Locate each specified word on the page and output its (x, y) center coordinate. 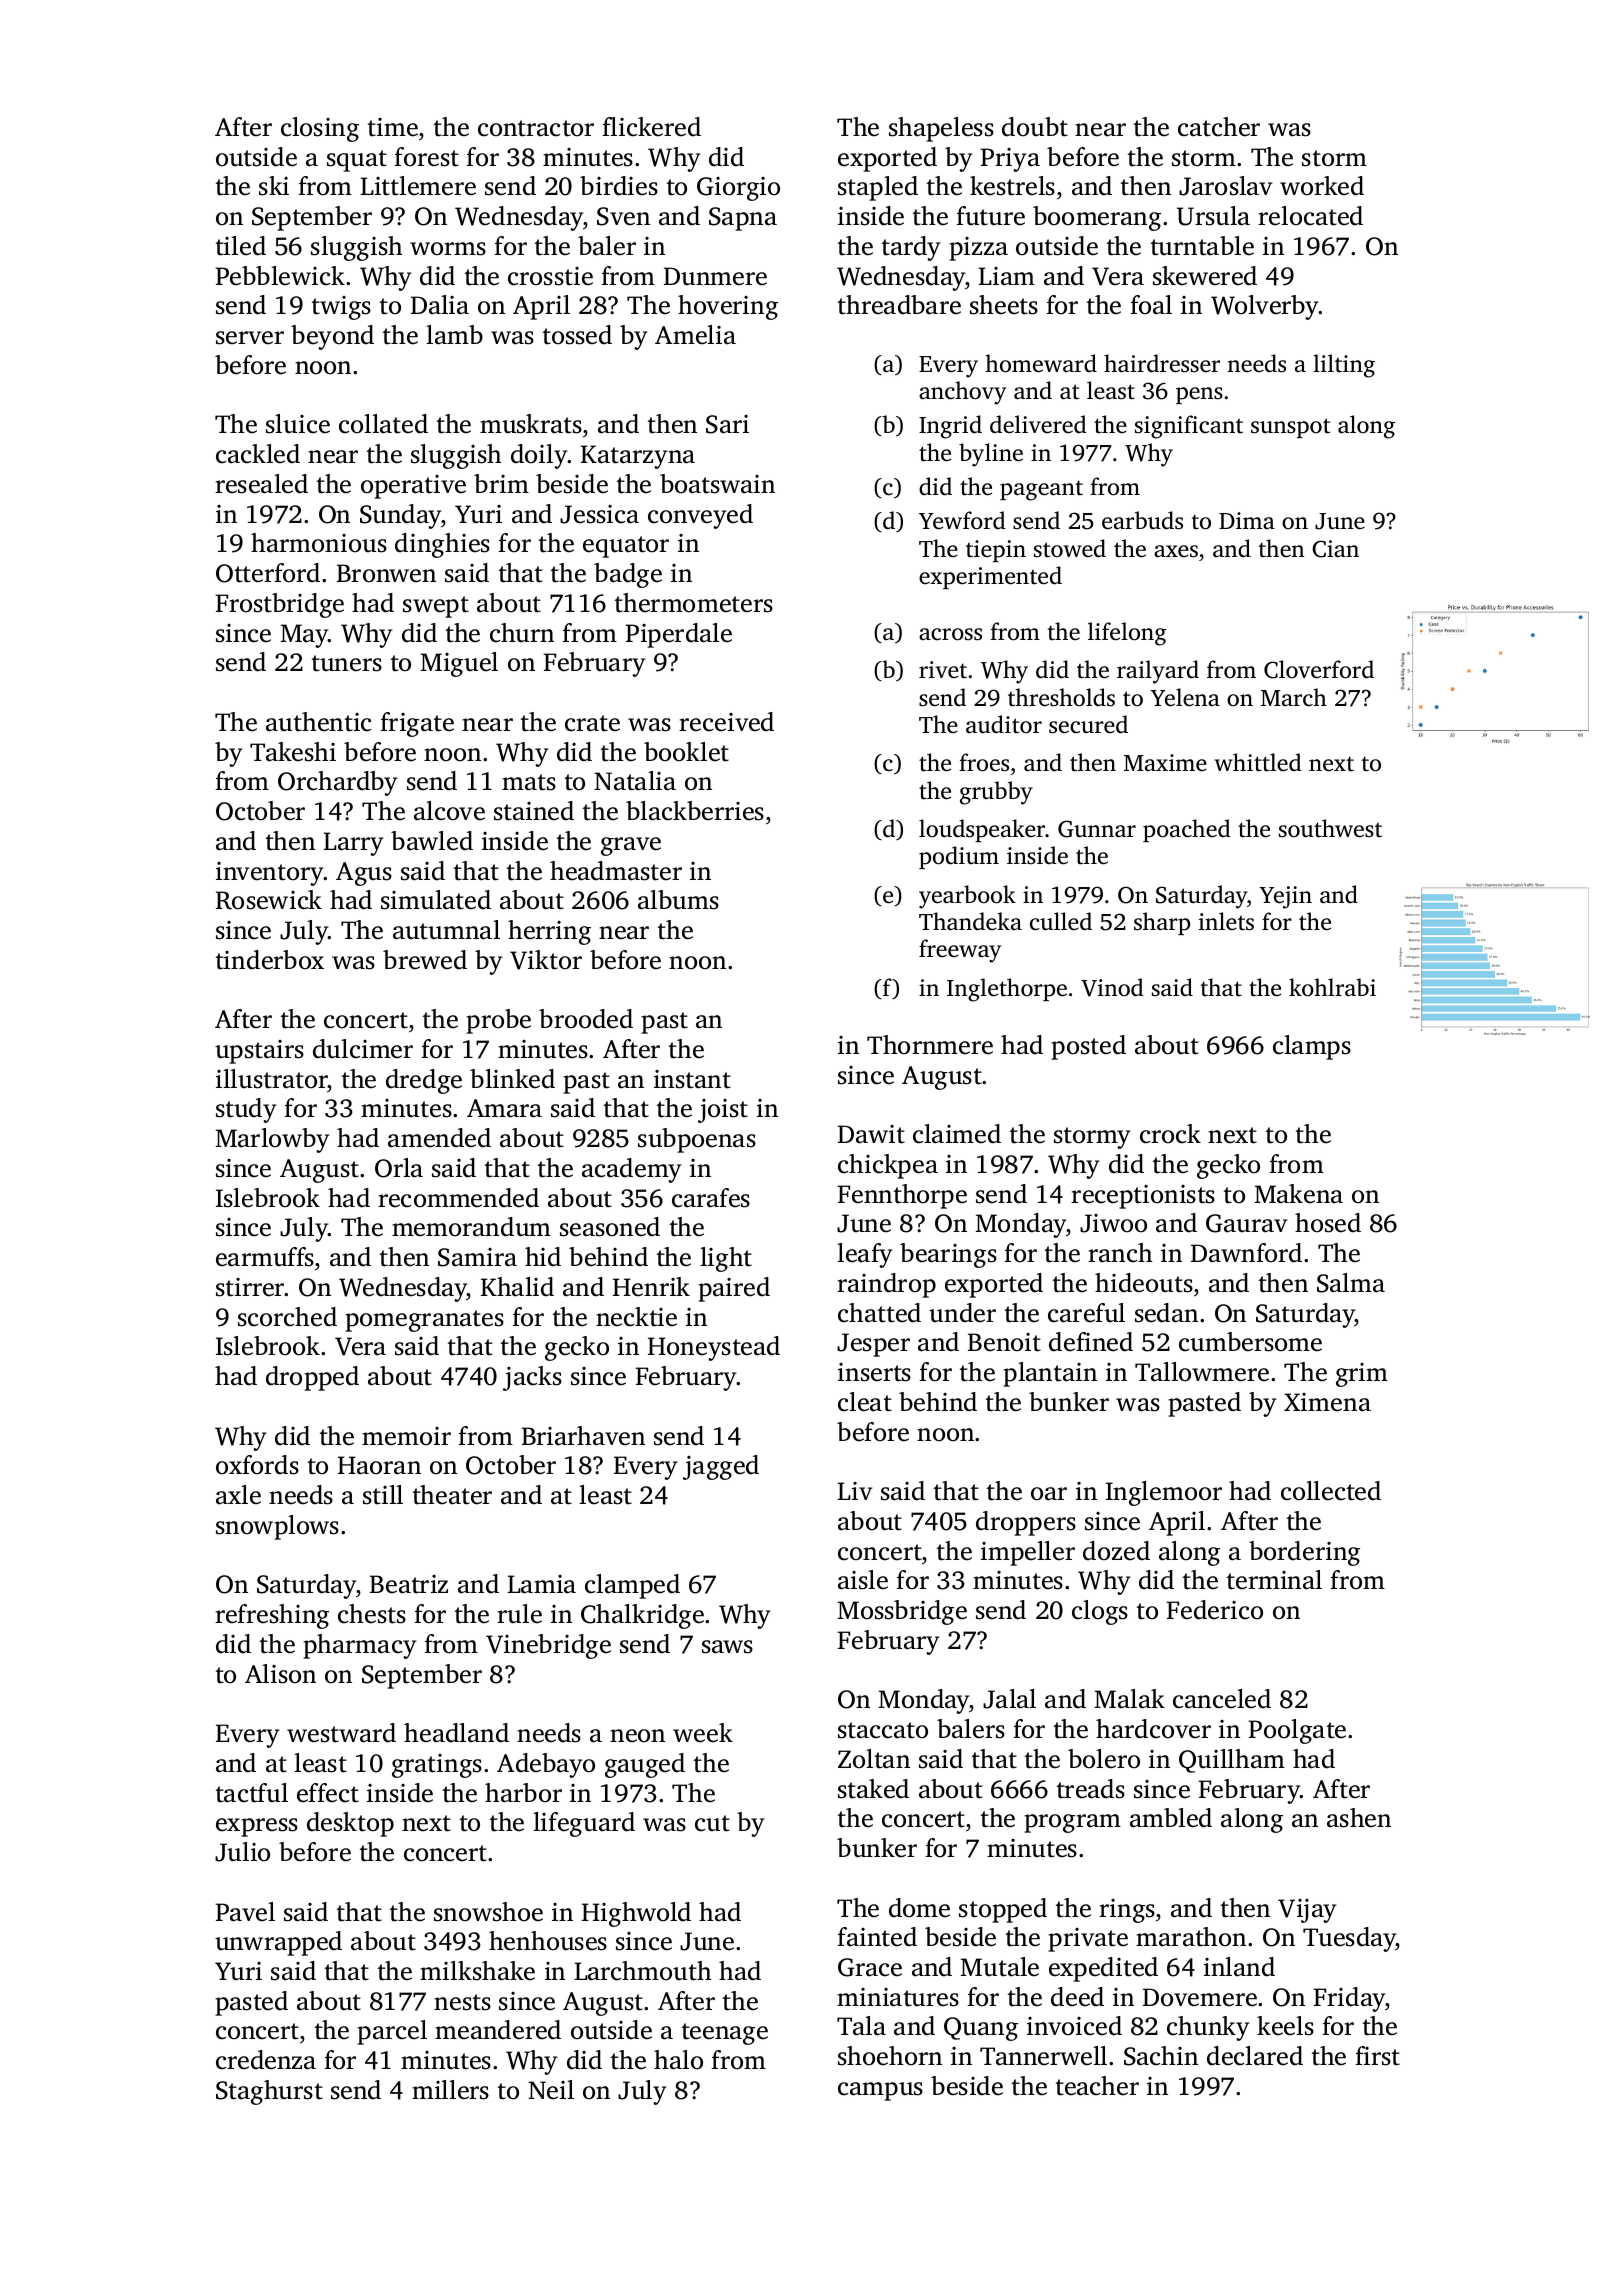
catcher (1219, 127)
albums (678, 900)
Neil (551, 2090)
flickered (651, 127)
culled (1061, 921)
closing (320, 129)
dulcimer (363, 1049)
